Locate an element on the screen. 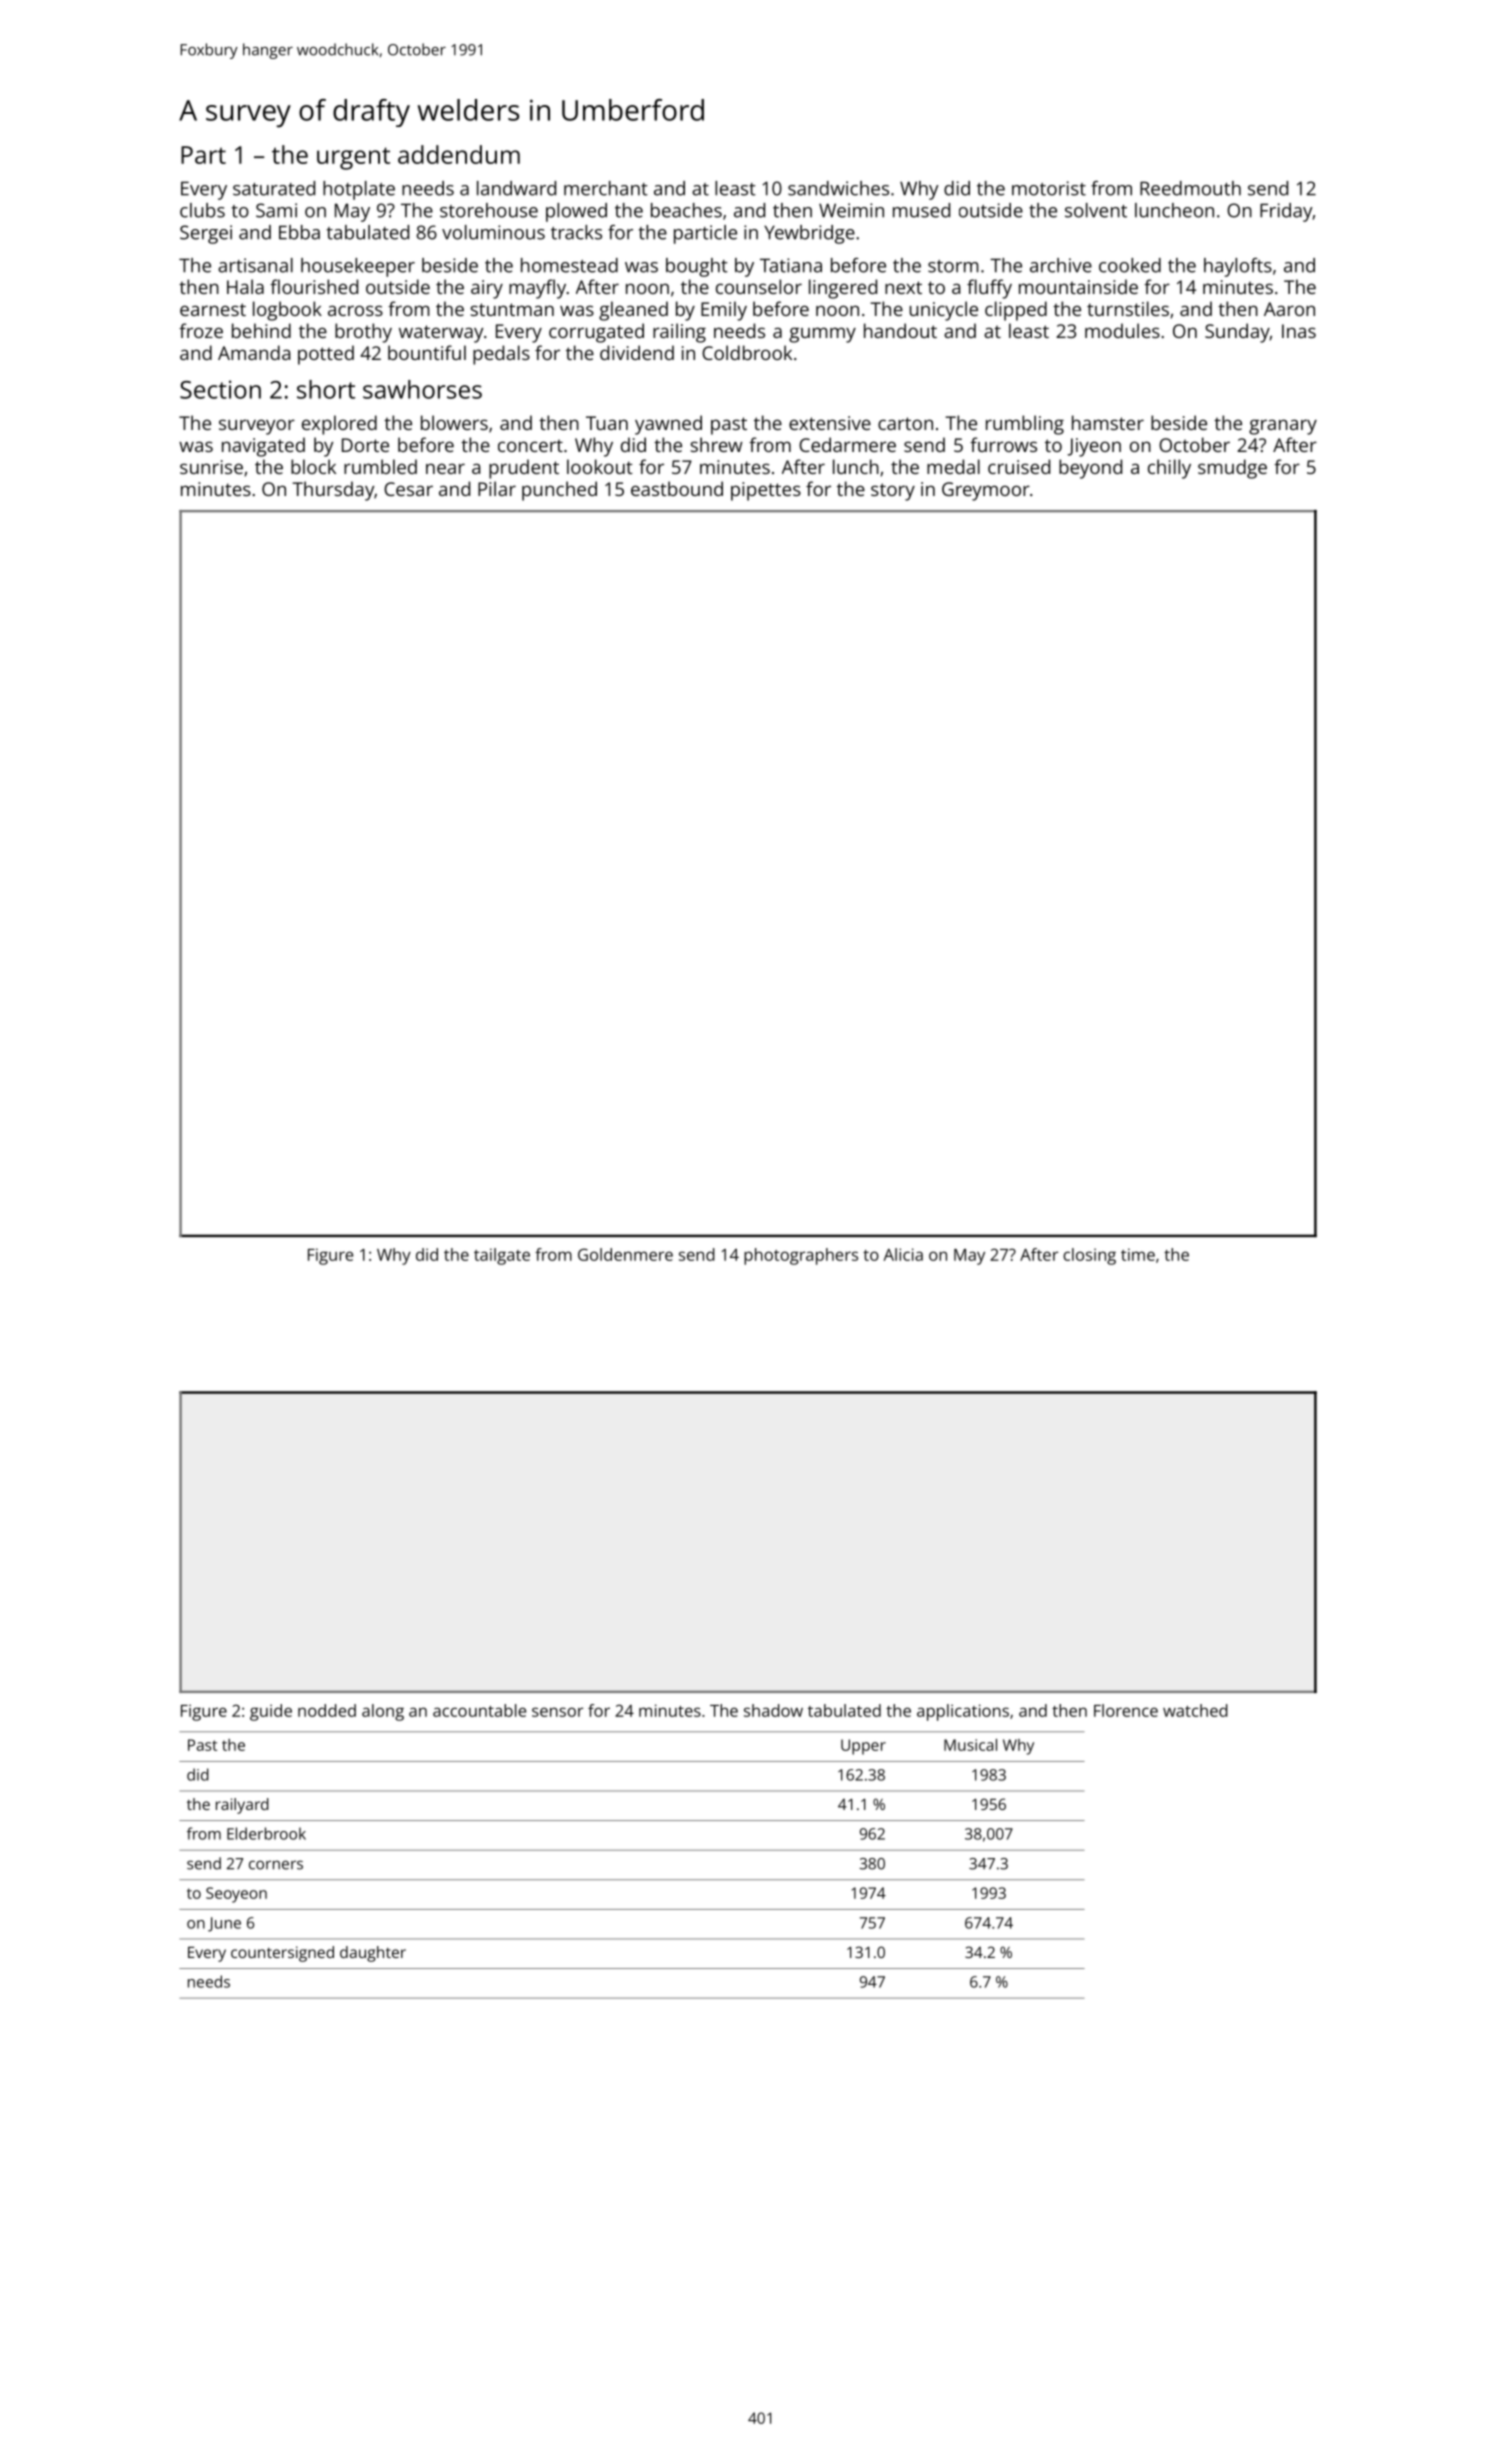 The height and width of the screenshot is (2464, 1496). Alicia is located at coordinates (903, 1254).
